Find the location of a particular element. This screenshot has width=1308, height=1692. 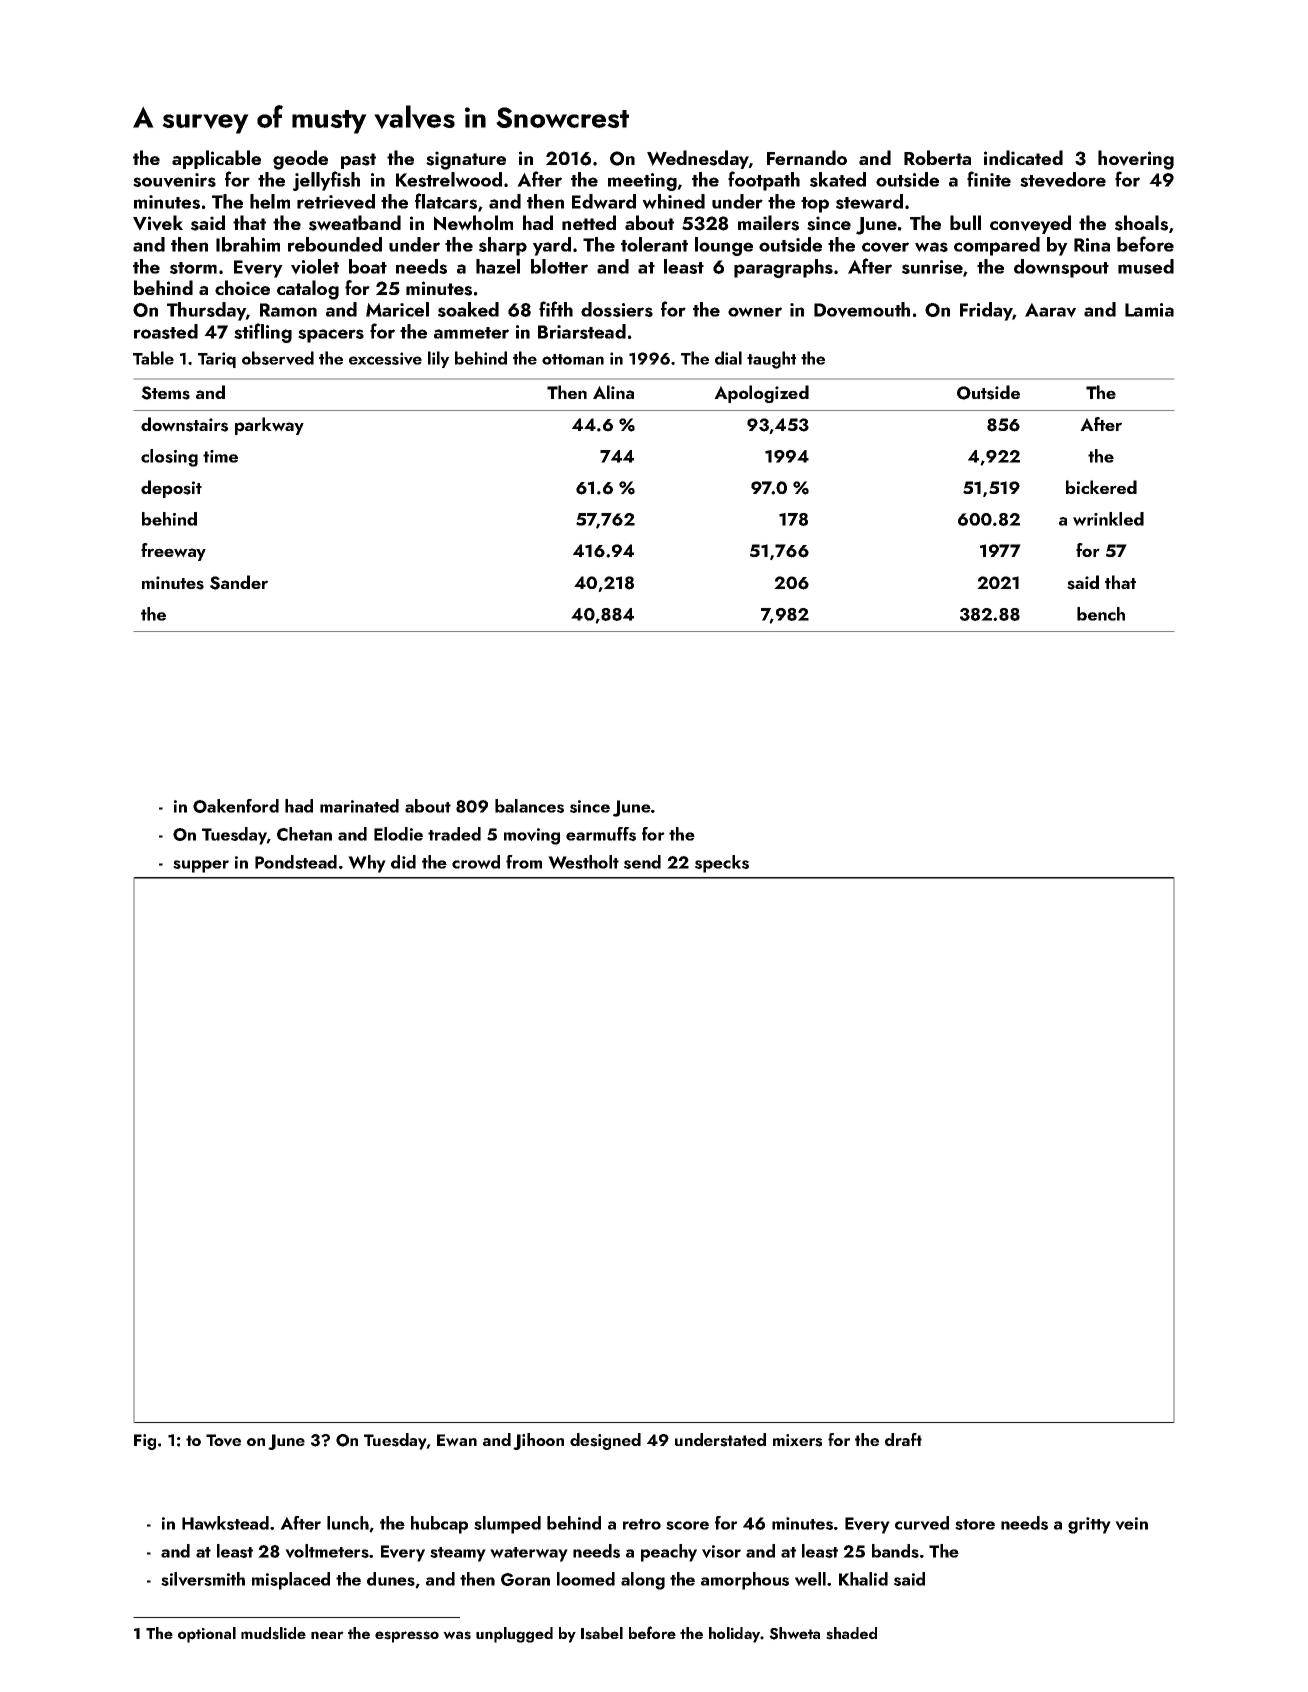

retro is located at coordinates (642, 1524).
